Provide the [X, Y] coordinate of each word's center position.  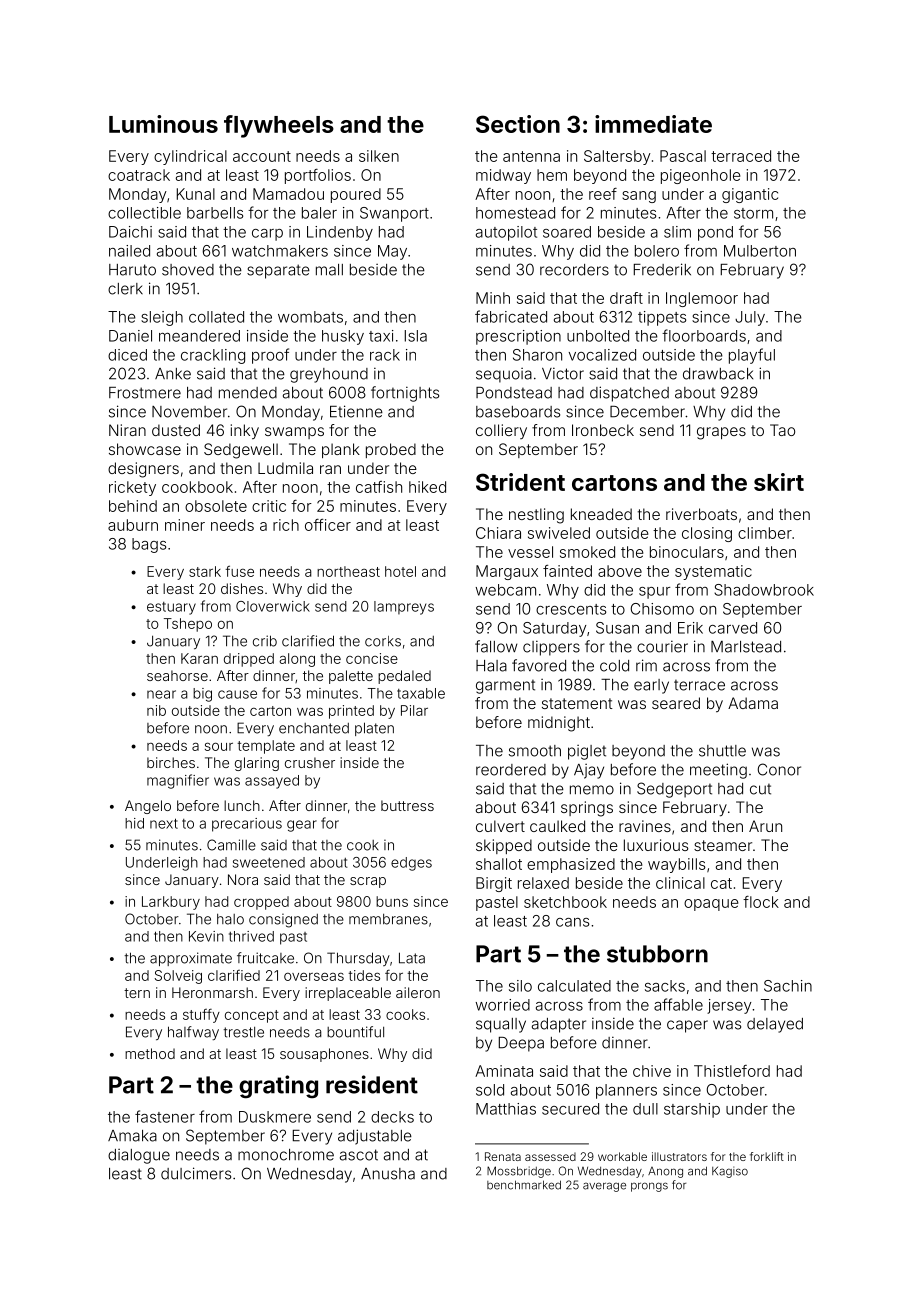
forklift [767, 1156]
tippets [662, 318]
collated [216, 317]
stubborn [657, 954]
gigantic [750, 195]
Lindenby [340, 233]
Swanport [394, 214]
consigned [283, 920]
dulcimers [196, 1173]
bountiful [355, 1032]
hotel [400, 571]
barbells [215, 213]
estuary [171, 608]
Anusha [388, 1174]
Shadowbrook [764, 590]
